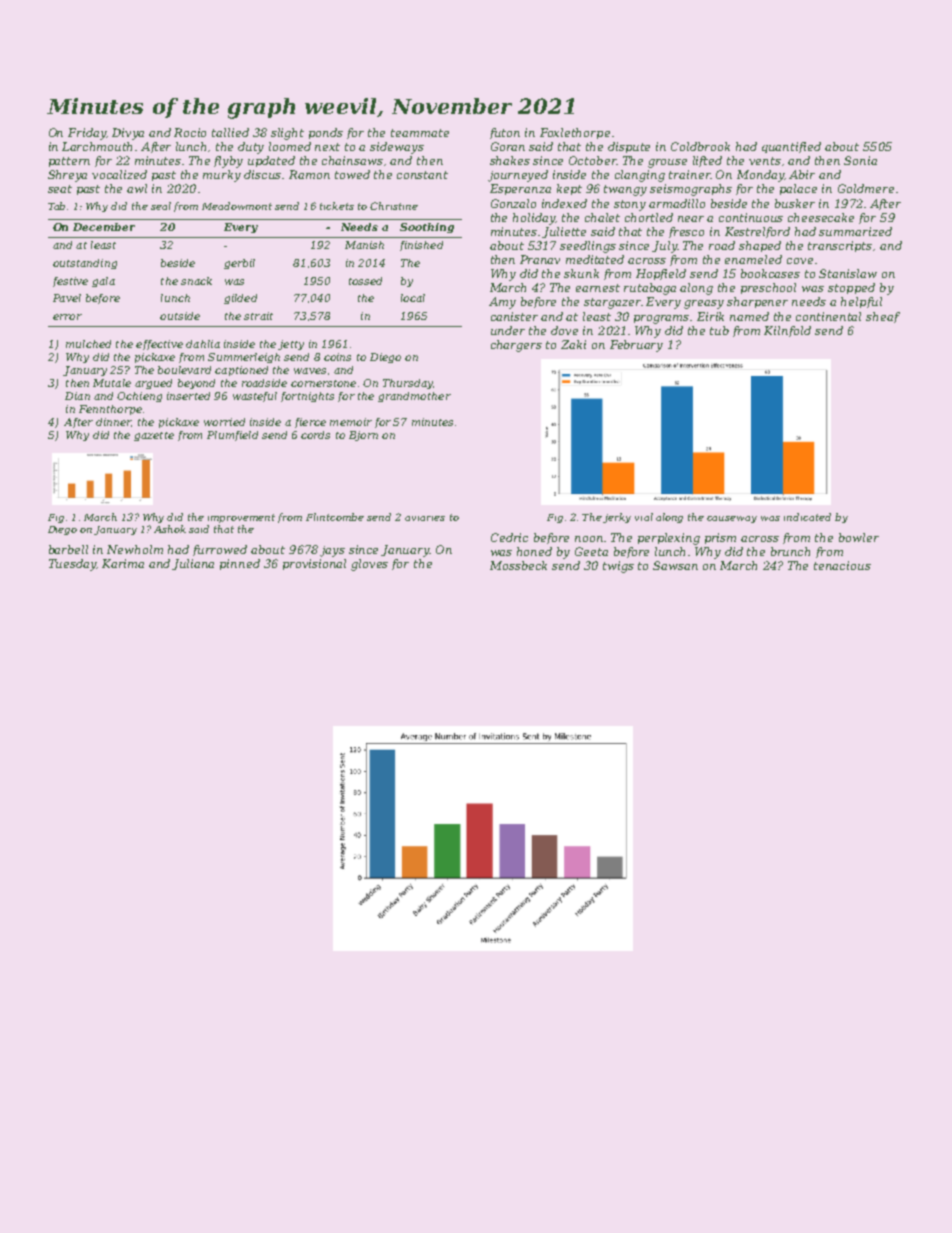 The height and width of the image is (1233, 952). I want to click on clanging, so click(640, 176).
